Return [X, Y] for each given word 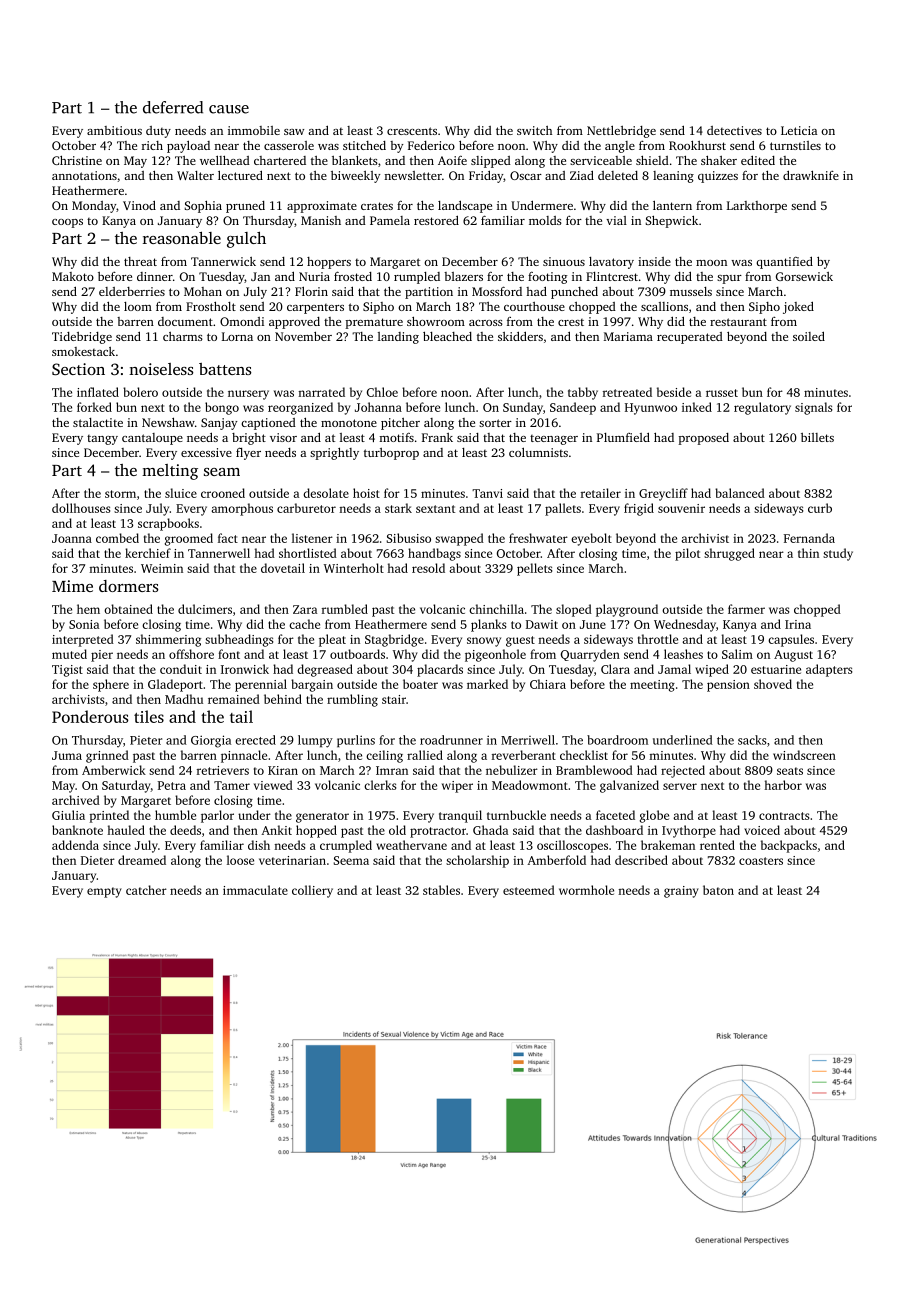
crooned [223, 493]
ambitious [114, 130]
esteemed [529, 890]
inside [654, 261]
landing [398, 338]
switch [534, 130]
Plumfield [623, 437]
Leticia [799, 130]
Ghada [490, 830]
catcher [146, 890]
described [641, 860]
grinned [107, 756]
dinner [155, 276]
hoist [366, 493]
